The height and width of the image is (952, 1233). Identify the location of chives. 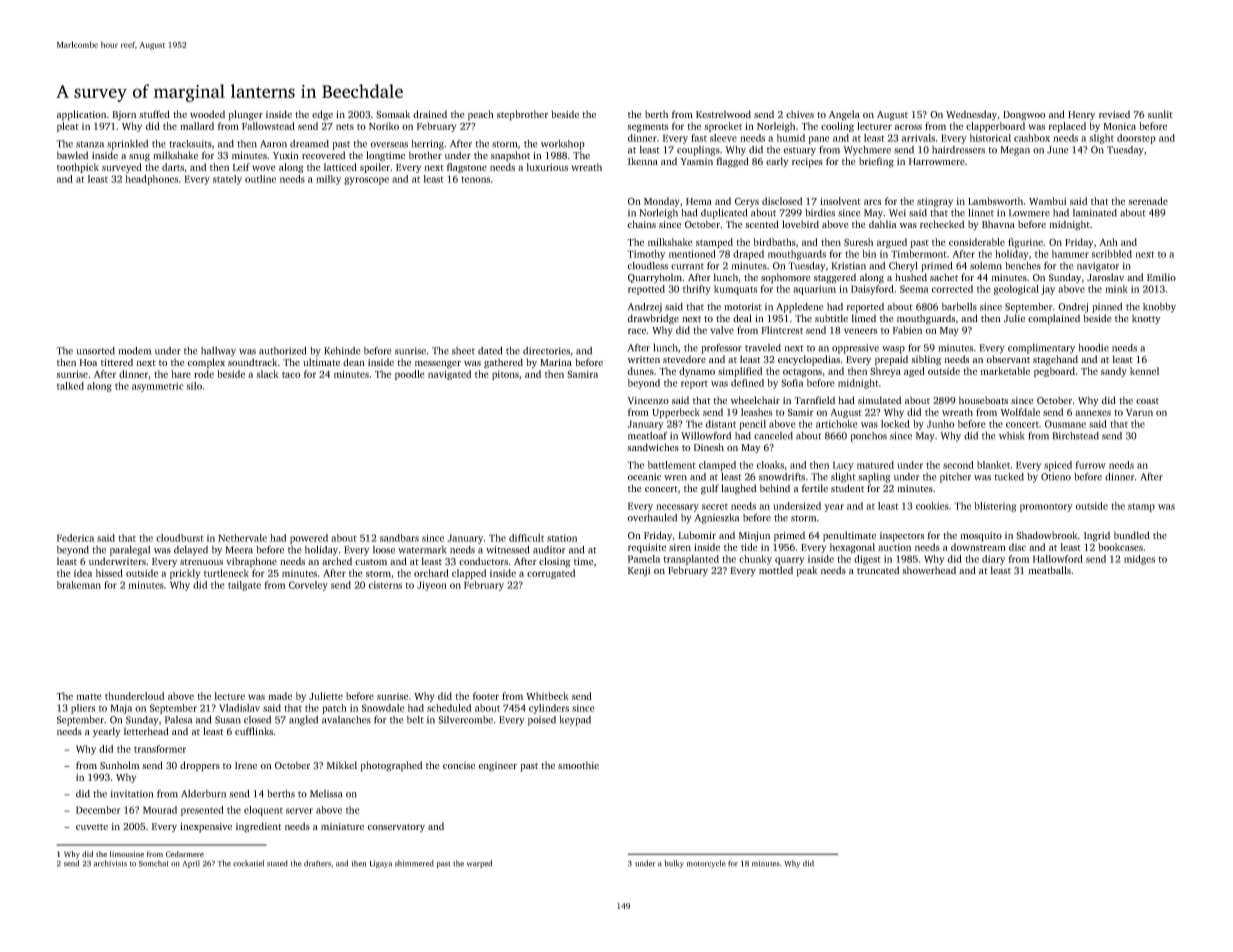
(800, 114).
